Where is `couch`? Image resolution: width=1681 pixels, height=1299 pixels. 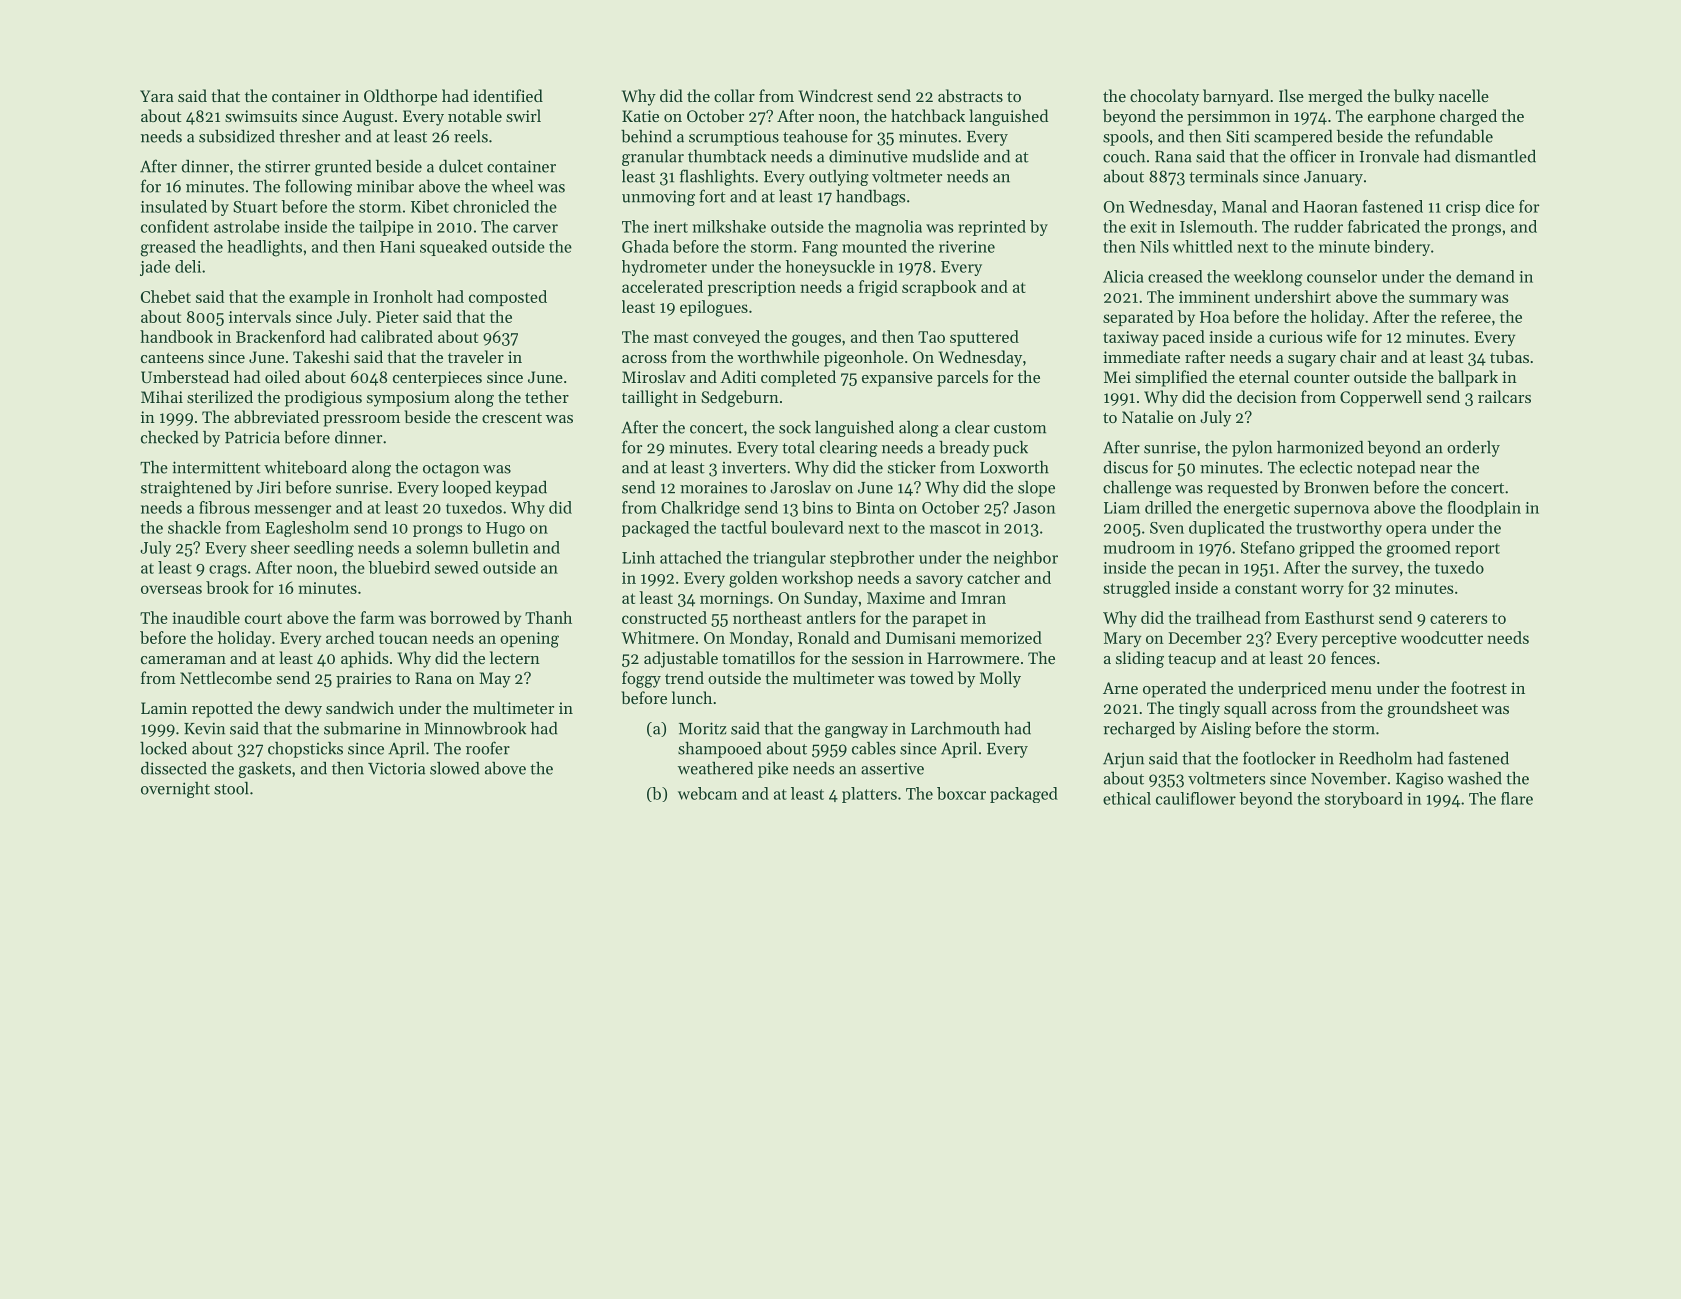
couch is located at coordinates (1124, 156).
